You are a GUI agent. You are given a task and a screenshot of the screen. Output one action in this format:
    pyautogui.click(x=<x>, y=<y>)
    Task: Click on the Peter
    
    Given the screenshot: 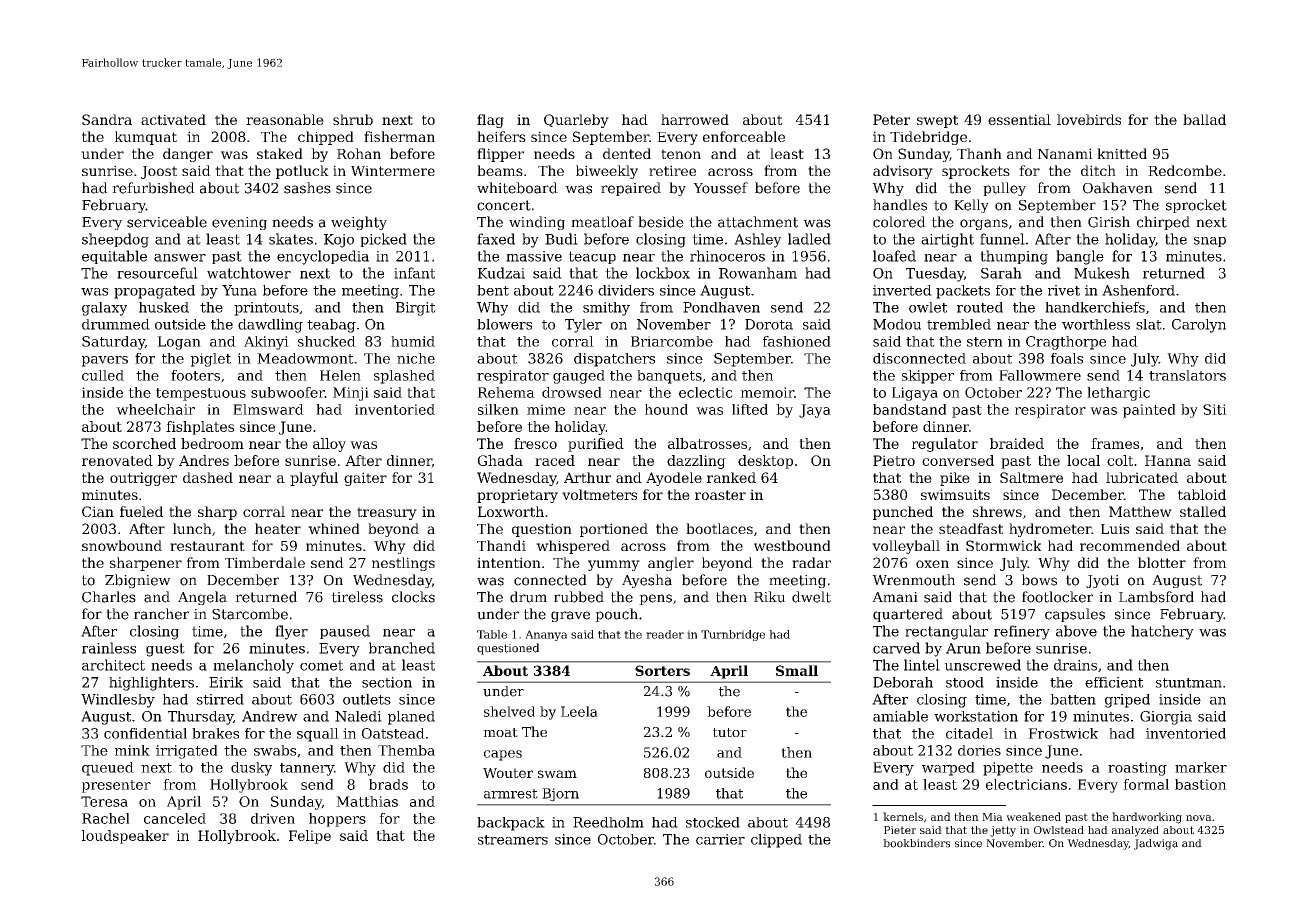 What is the action you would take?
    pyautogui.click(x=891, y=119)
